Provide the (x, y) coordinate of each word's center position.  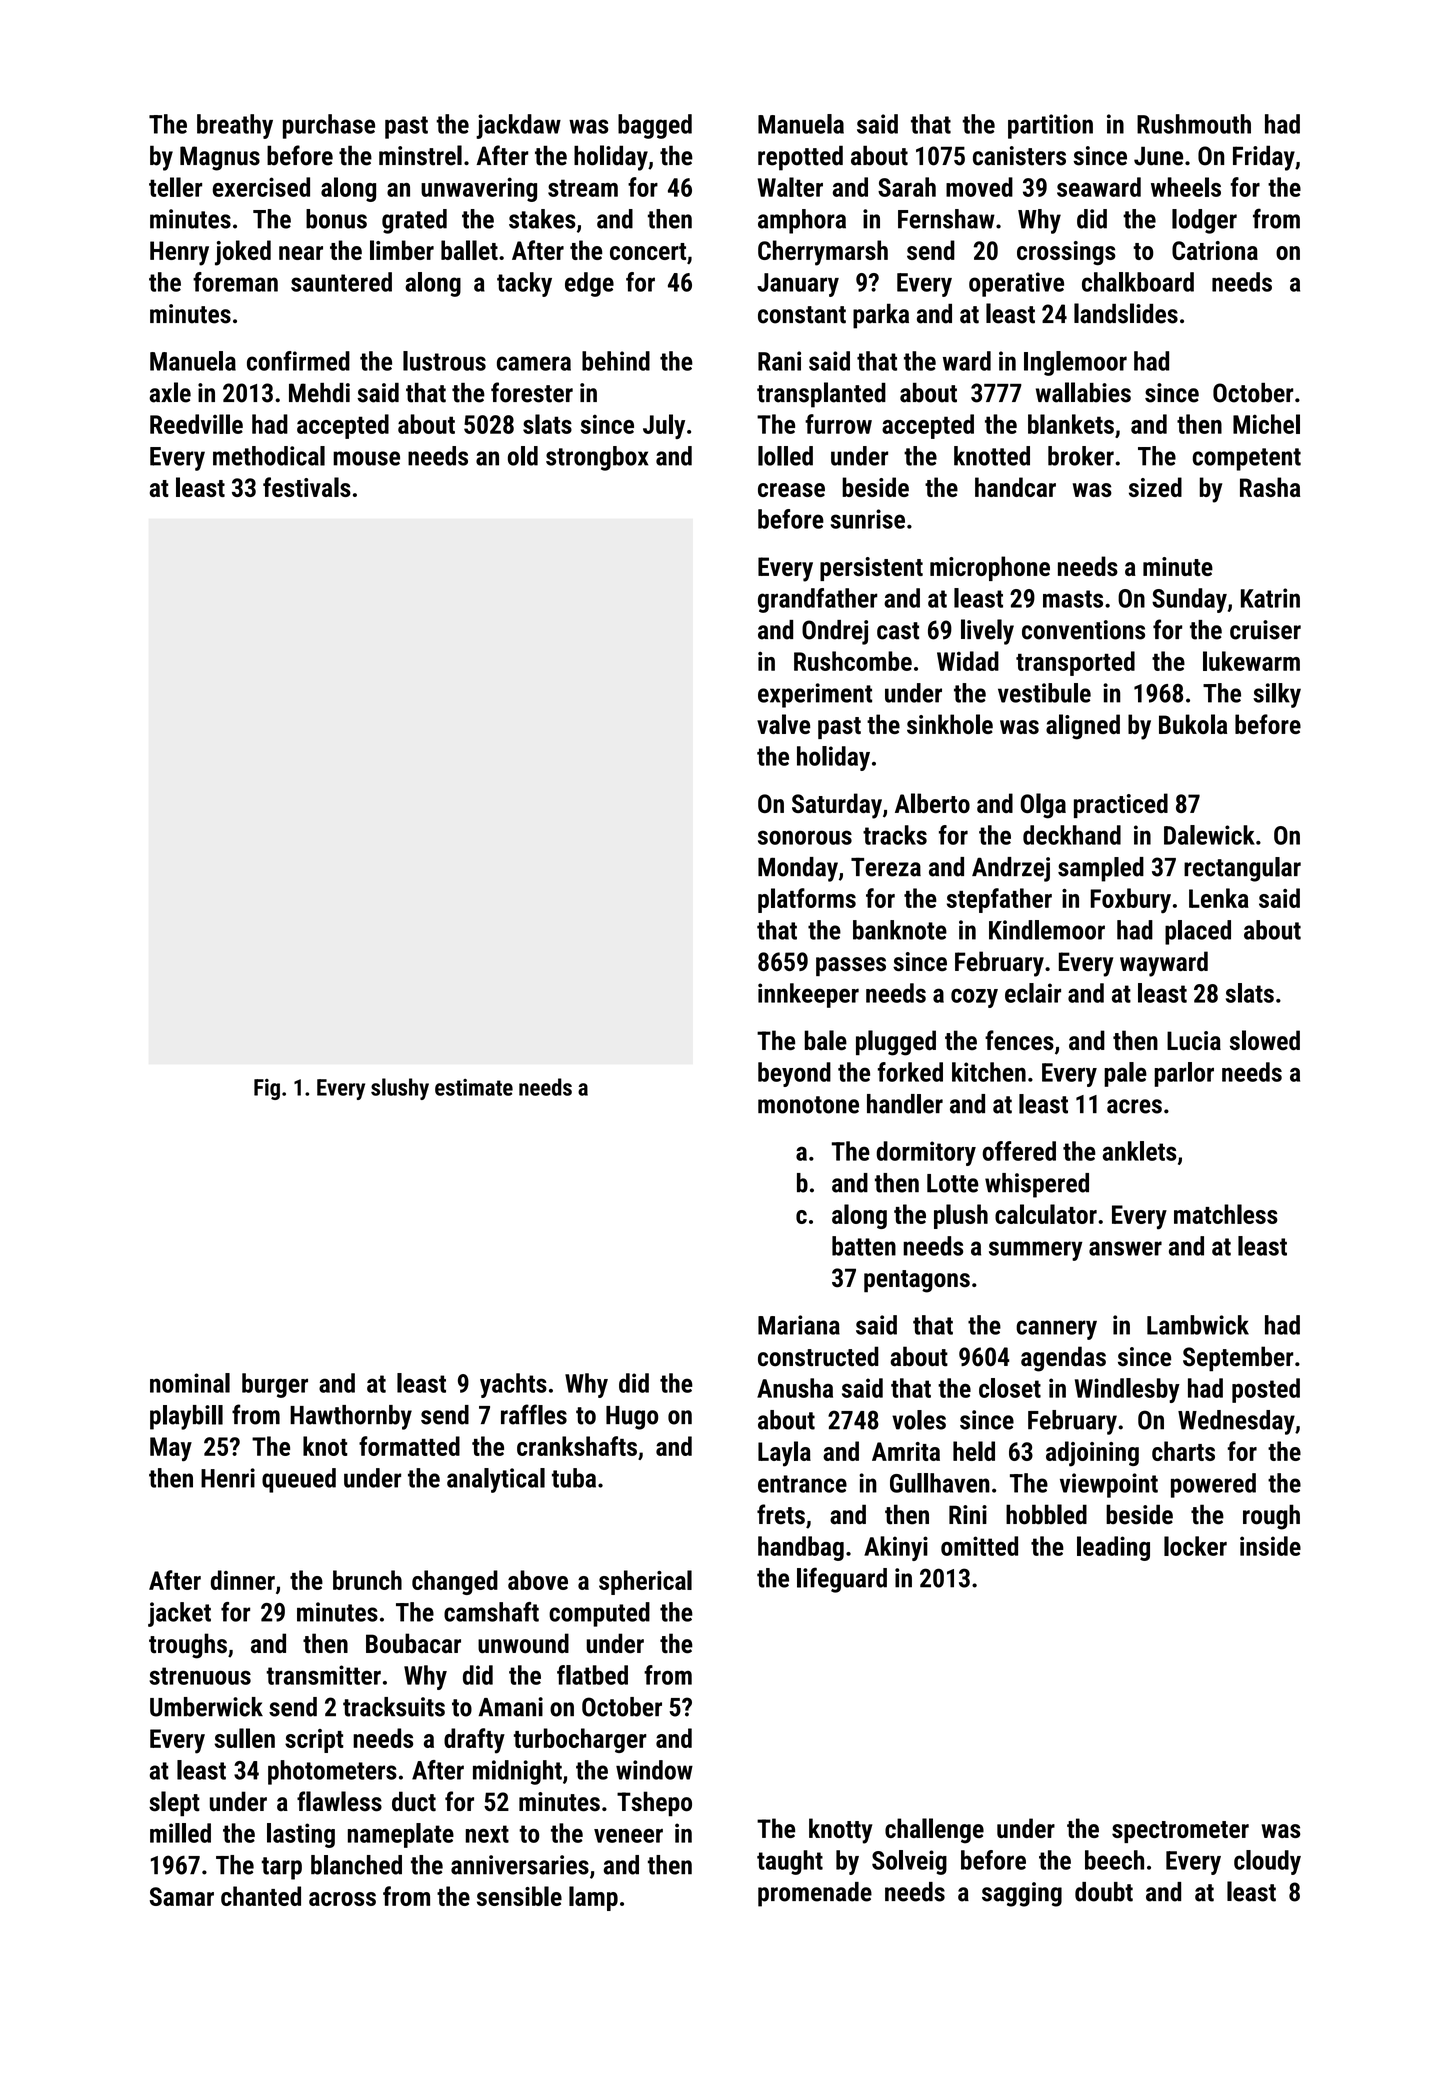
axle (170, 392)
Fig (267, 1089)
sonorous (805, 837)
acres (1134, 1106)
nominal (190, 1383)
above (538, 1580)
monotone (808, 1105)
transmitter (323, 1675)
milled (180, 1833)
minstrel (420, 155)
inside (1270, 1546)
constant (802, 315)
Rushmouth (1194, 124)
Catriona (1215, 250)
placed (1198, 932)
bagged (655, 126)
